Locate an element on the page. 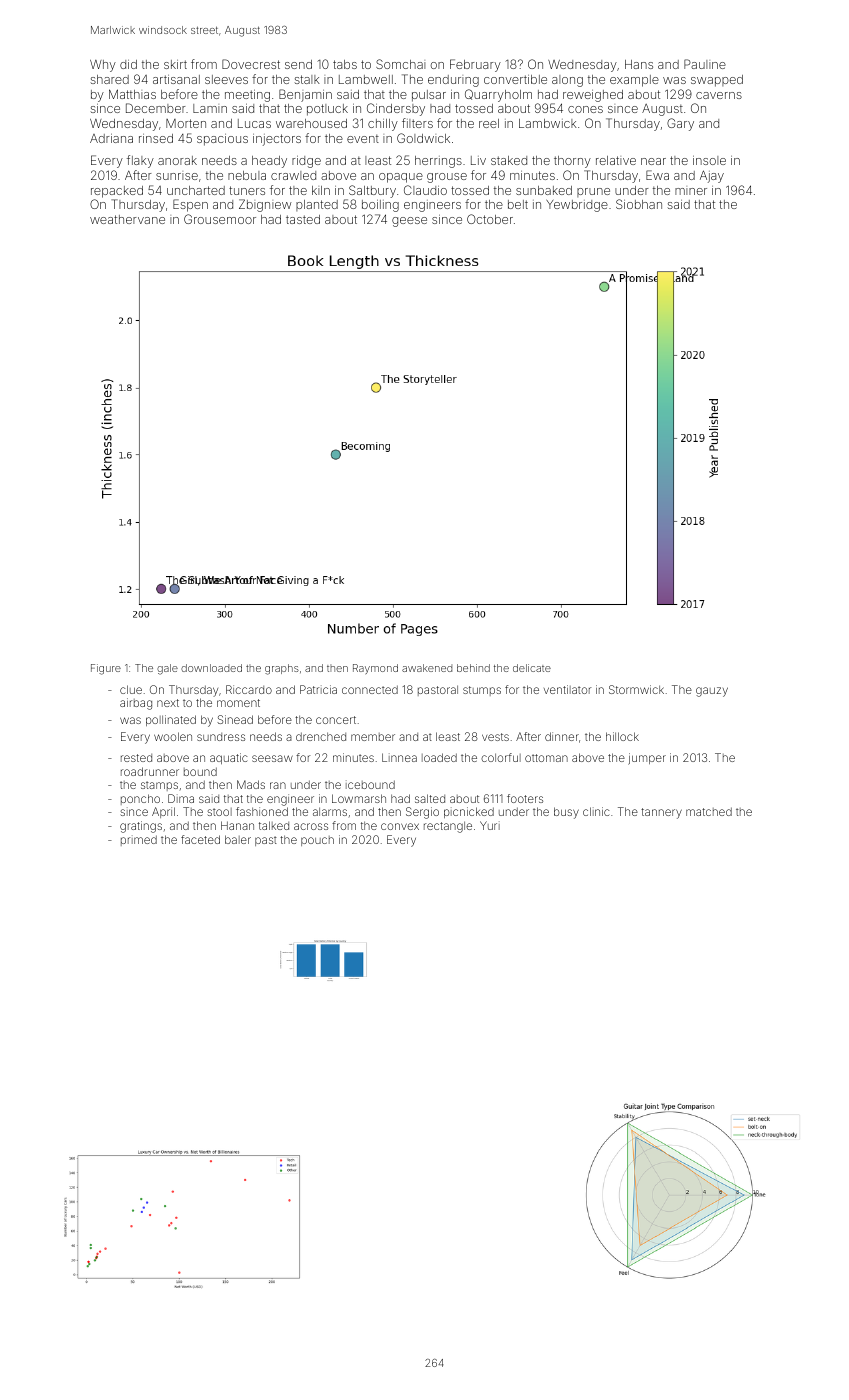 The image size is (849, 1400). Linnea is located at coordinates (399, 757).
